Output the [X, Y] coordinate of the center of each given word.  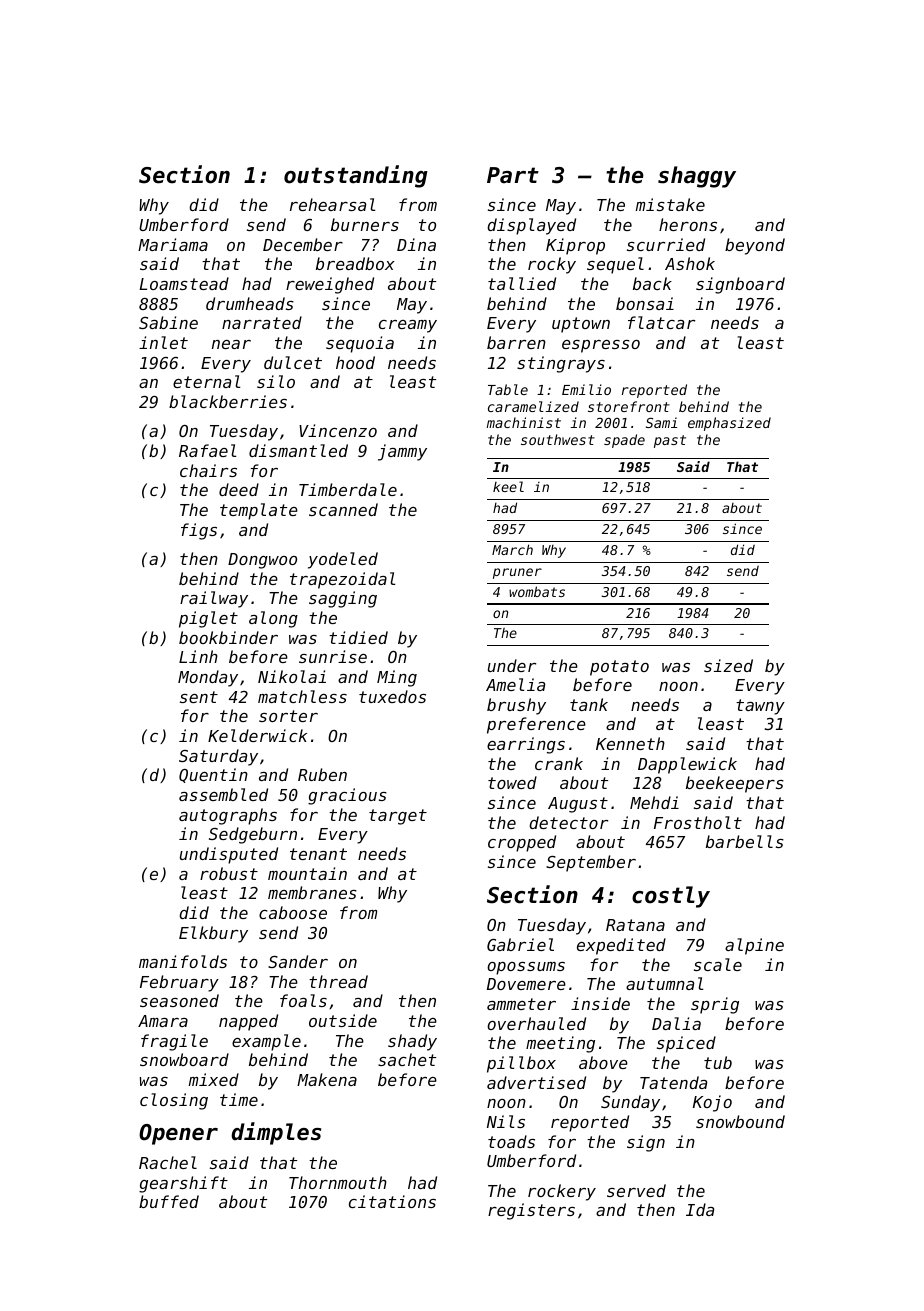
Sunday [630, 1103]
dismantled [298, 450]
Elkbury [213, 934]
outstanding [356, 176]
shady [412, 1042]
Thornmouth [338, 1182]
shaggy [697, 177]
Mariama [173, 244]
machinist [524, 422]
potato [619, 668]
